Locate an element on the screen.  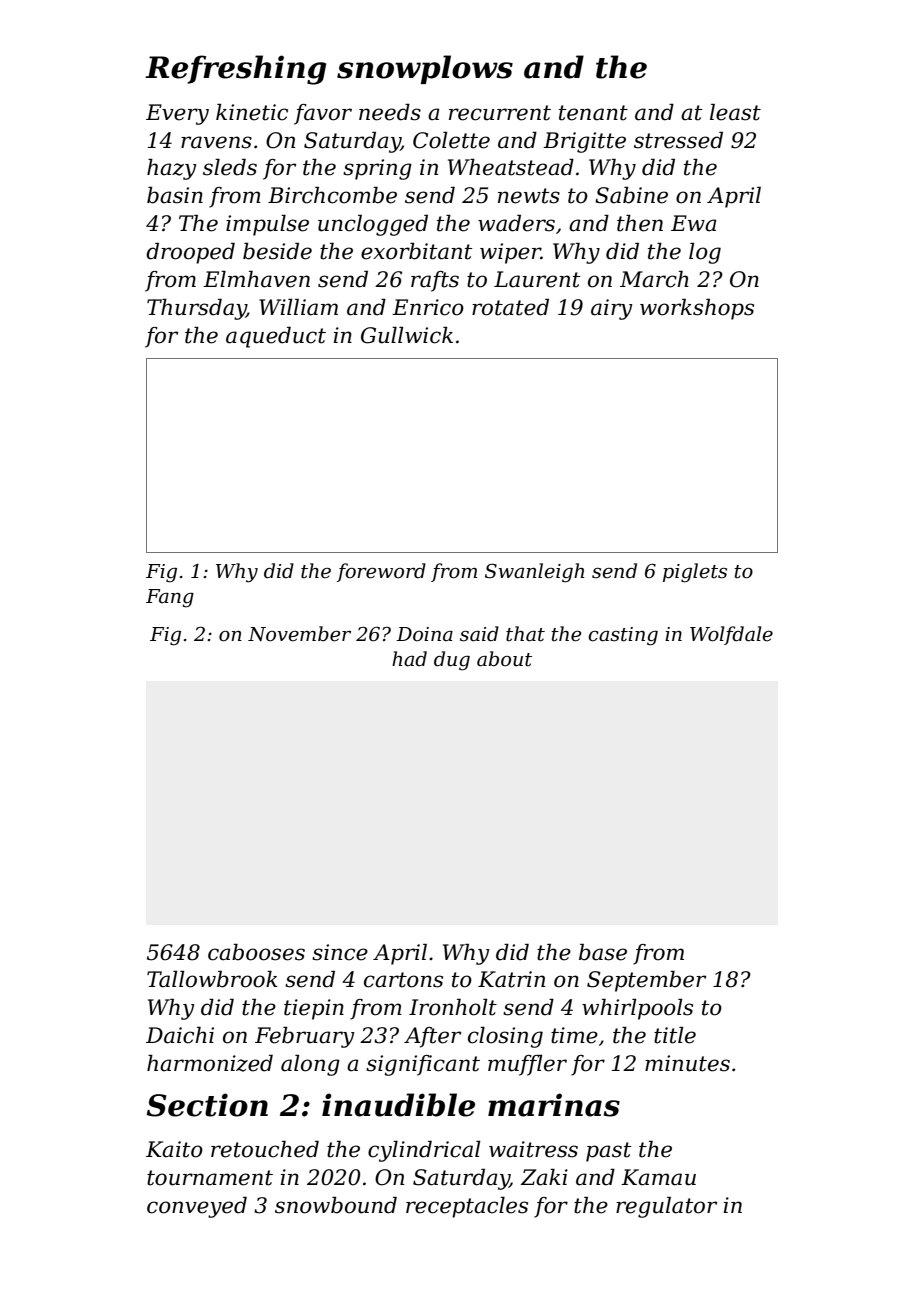
Ironholt is located at coordinates (453, 1007).
